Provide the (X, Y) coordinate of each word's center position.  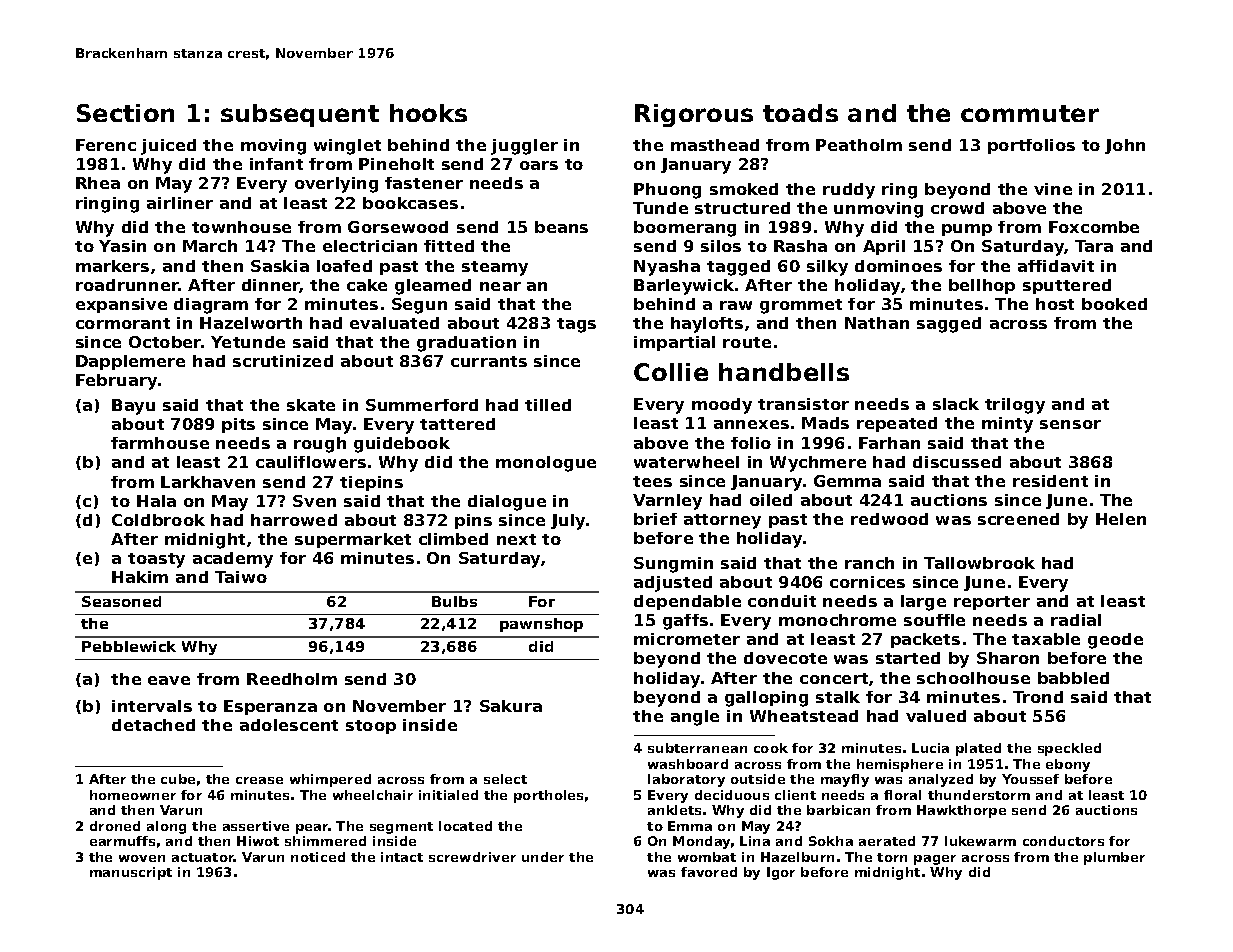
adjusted (673, 584)
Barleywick (684, 287)
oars (539, 165)
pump (967, 230)
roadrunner (127, 285)
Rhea (98, 183)
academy (233, 560)
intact (402, 857)
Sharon (1008, 658)
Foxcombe (1094, 227)
